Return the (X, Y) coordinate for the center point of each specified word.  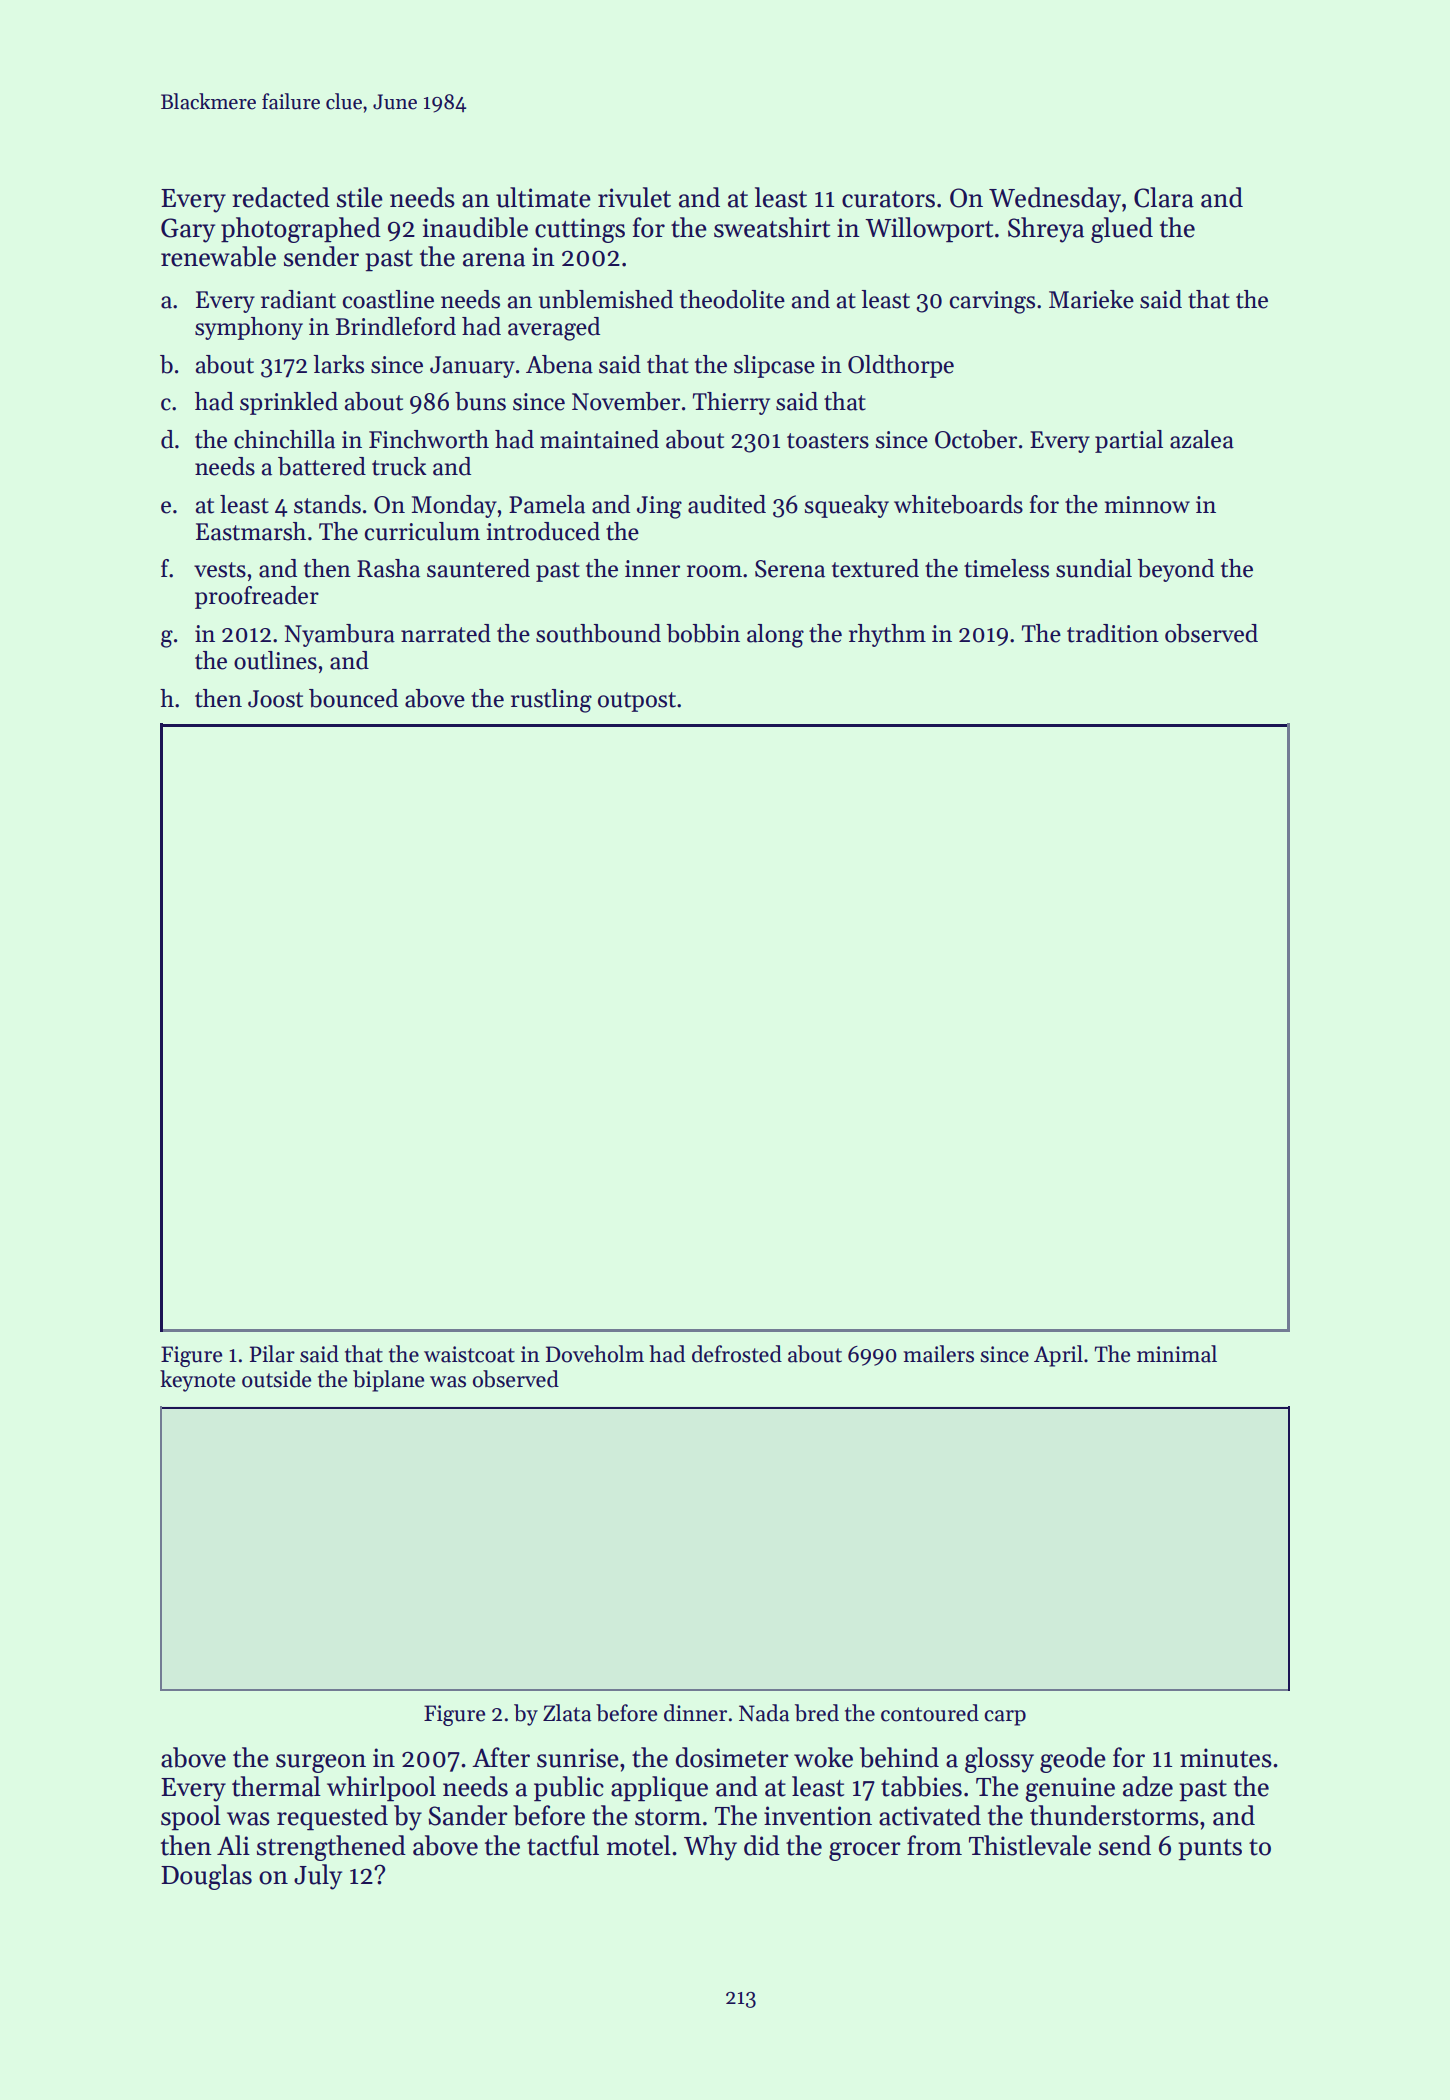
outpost (637, 702)
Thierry (731, 403)
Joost (275, 699)
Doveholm (595, 1354)
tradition (1113, 633)
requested (332, 1818)
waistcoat (469, 1354)
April (1058, 1356)
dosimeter (732, 1757)
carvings (992, 302)
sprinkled (289, 403)
